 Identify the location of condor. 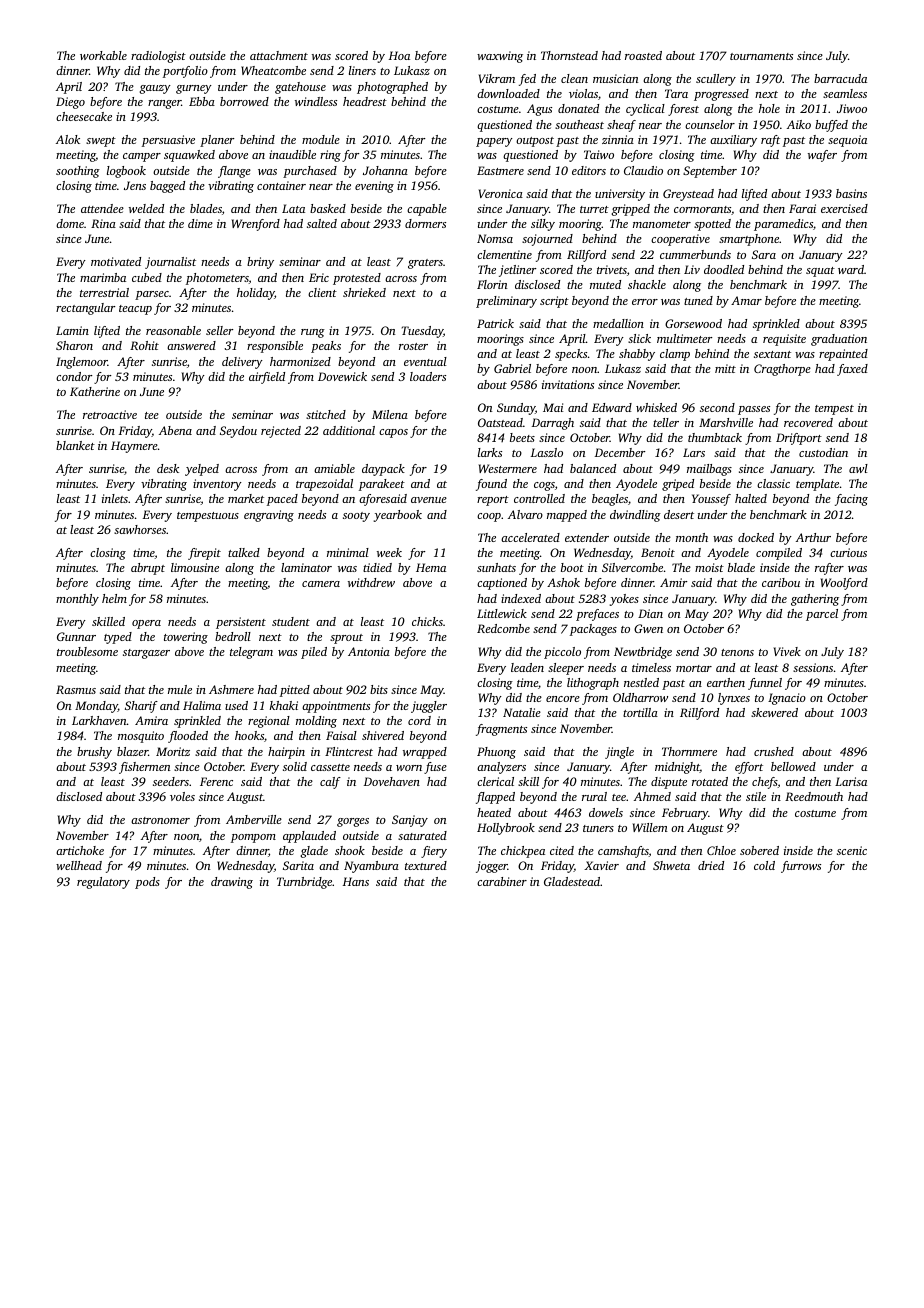
(74, 376).
